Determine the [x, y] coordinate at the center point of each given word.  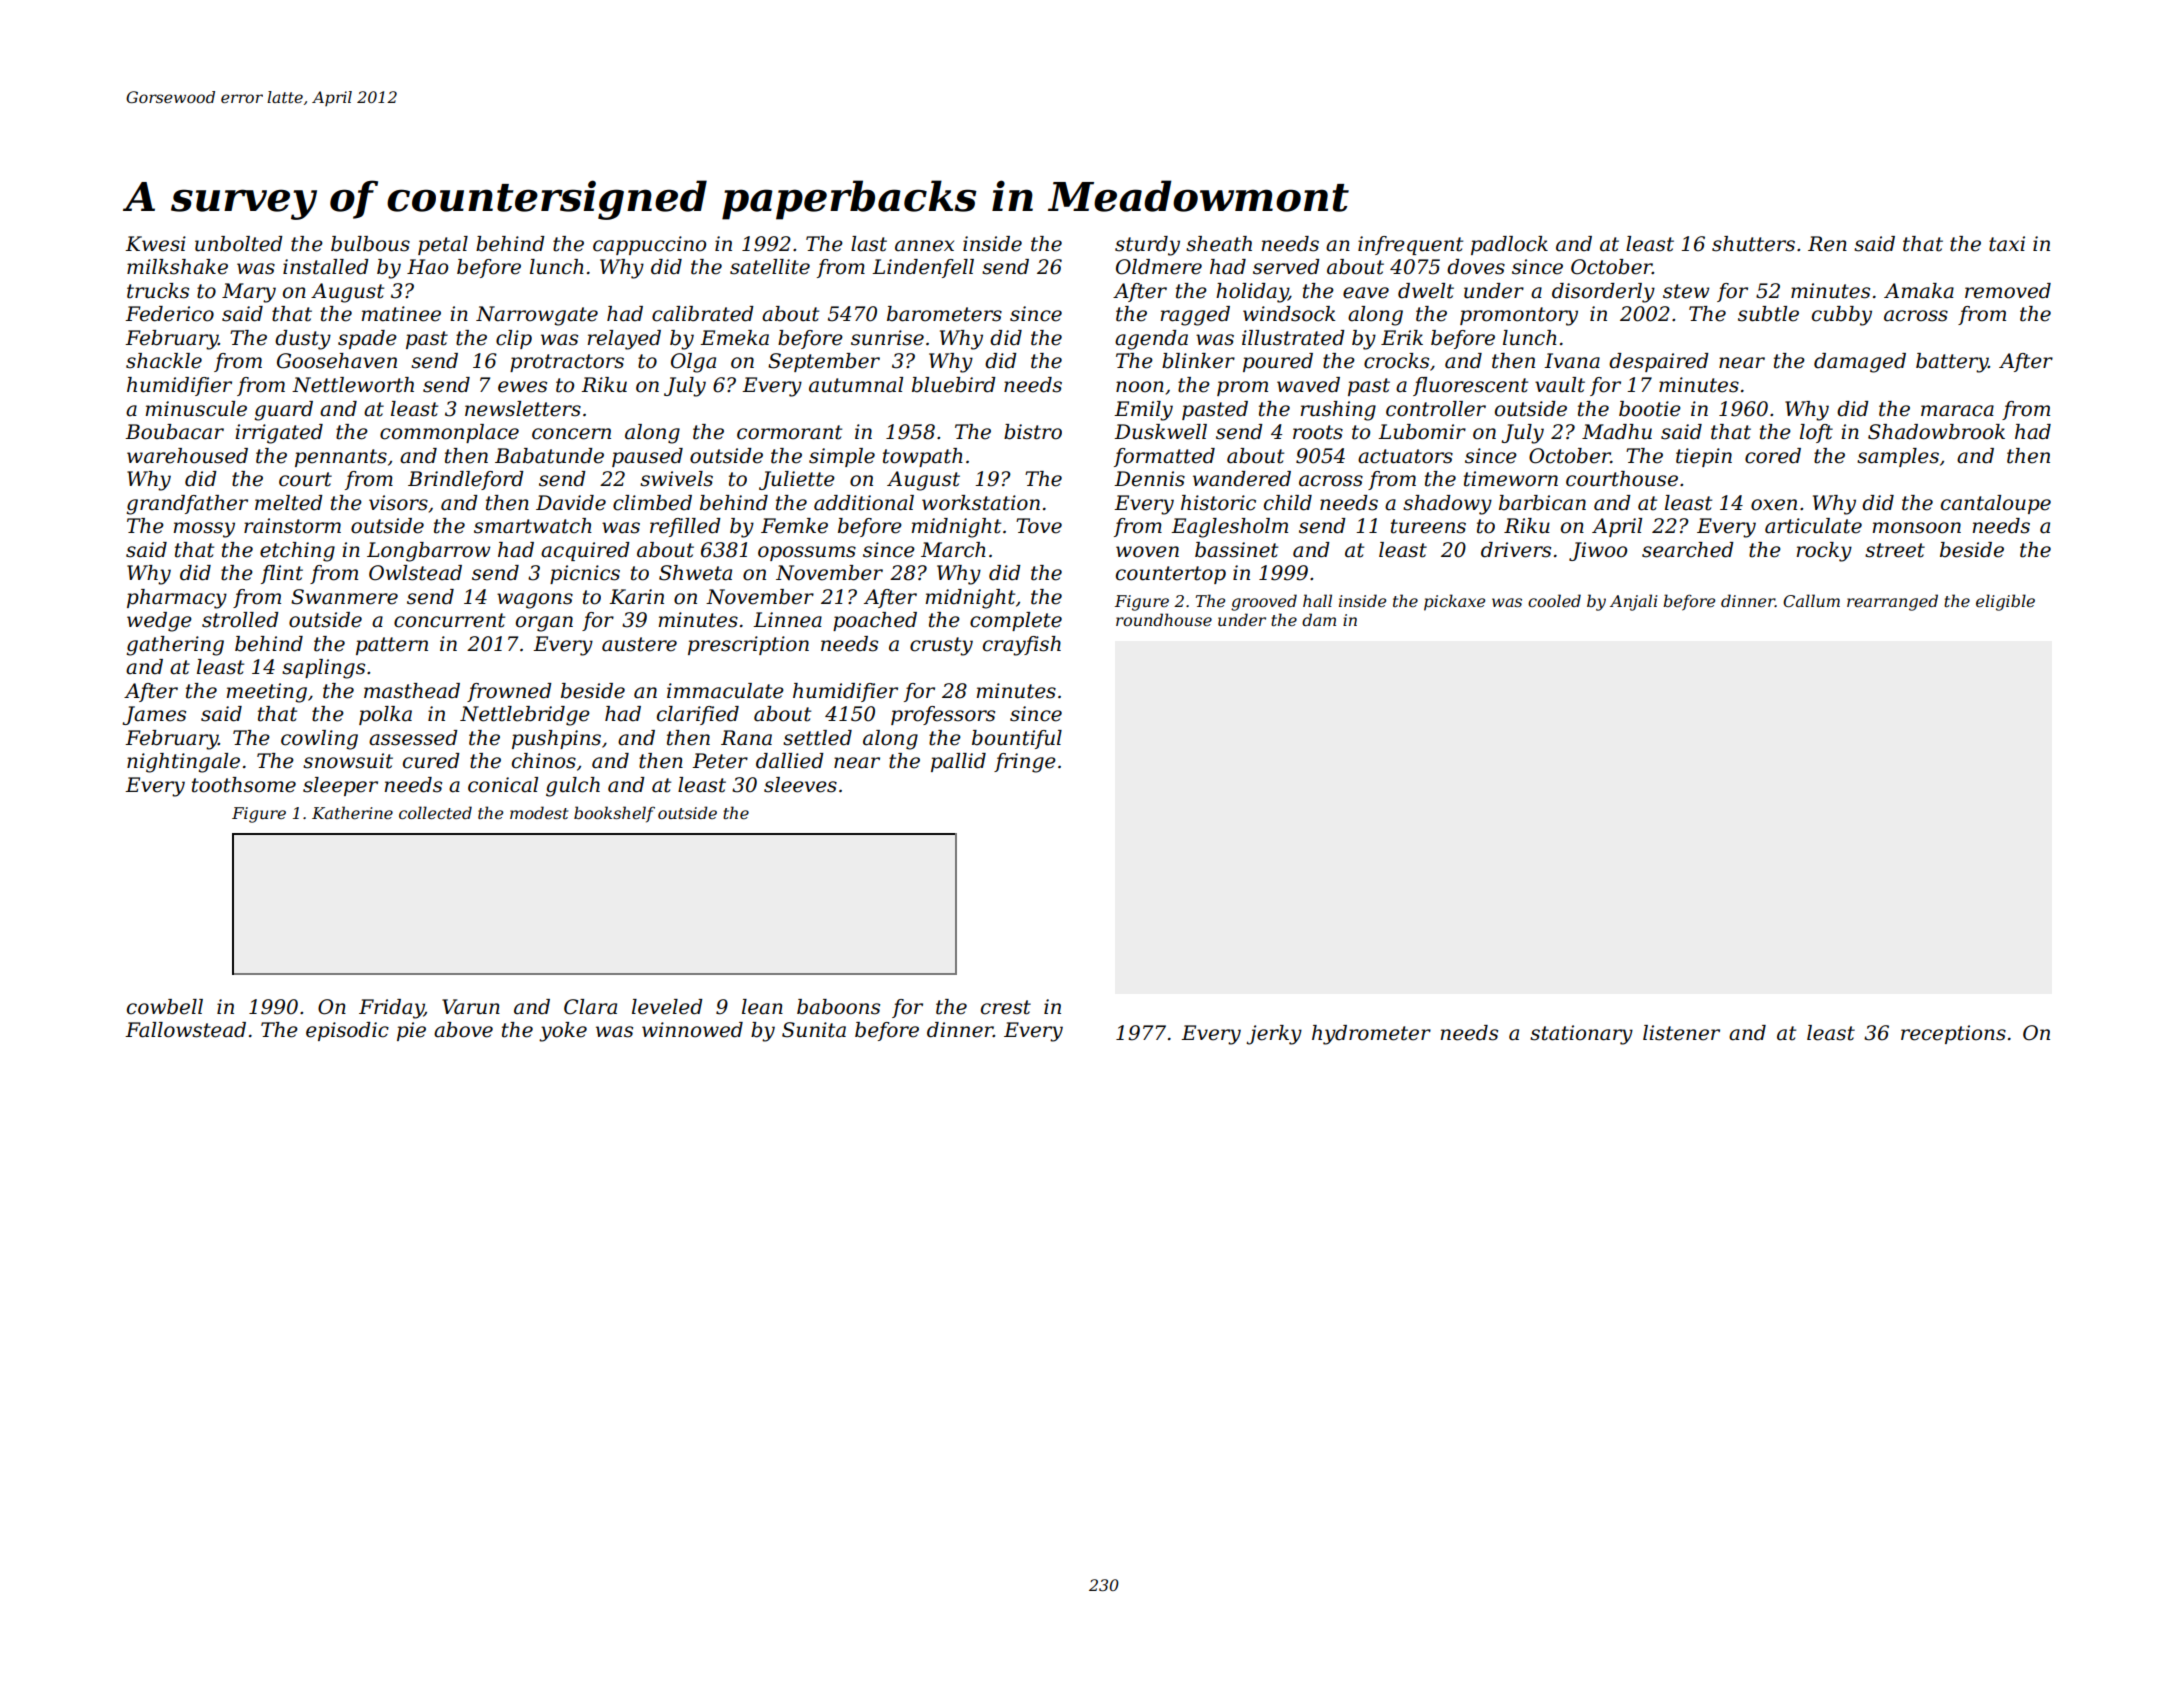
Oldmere [1159, 267]
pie [411, 1031]
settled [817, 738]
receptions [1953, 1034]
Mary [249, 293]
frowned [509, 692]
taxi [2007, 244]
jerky [1274, 1035]
